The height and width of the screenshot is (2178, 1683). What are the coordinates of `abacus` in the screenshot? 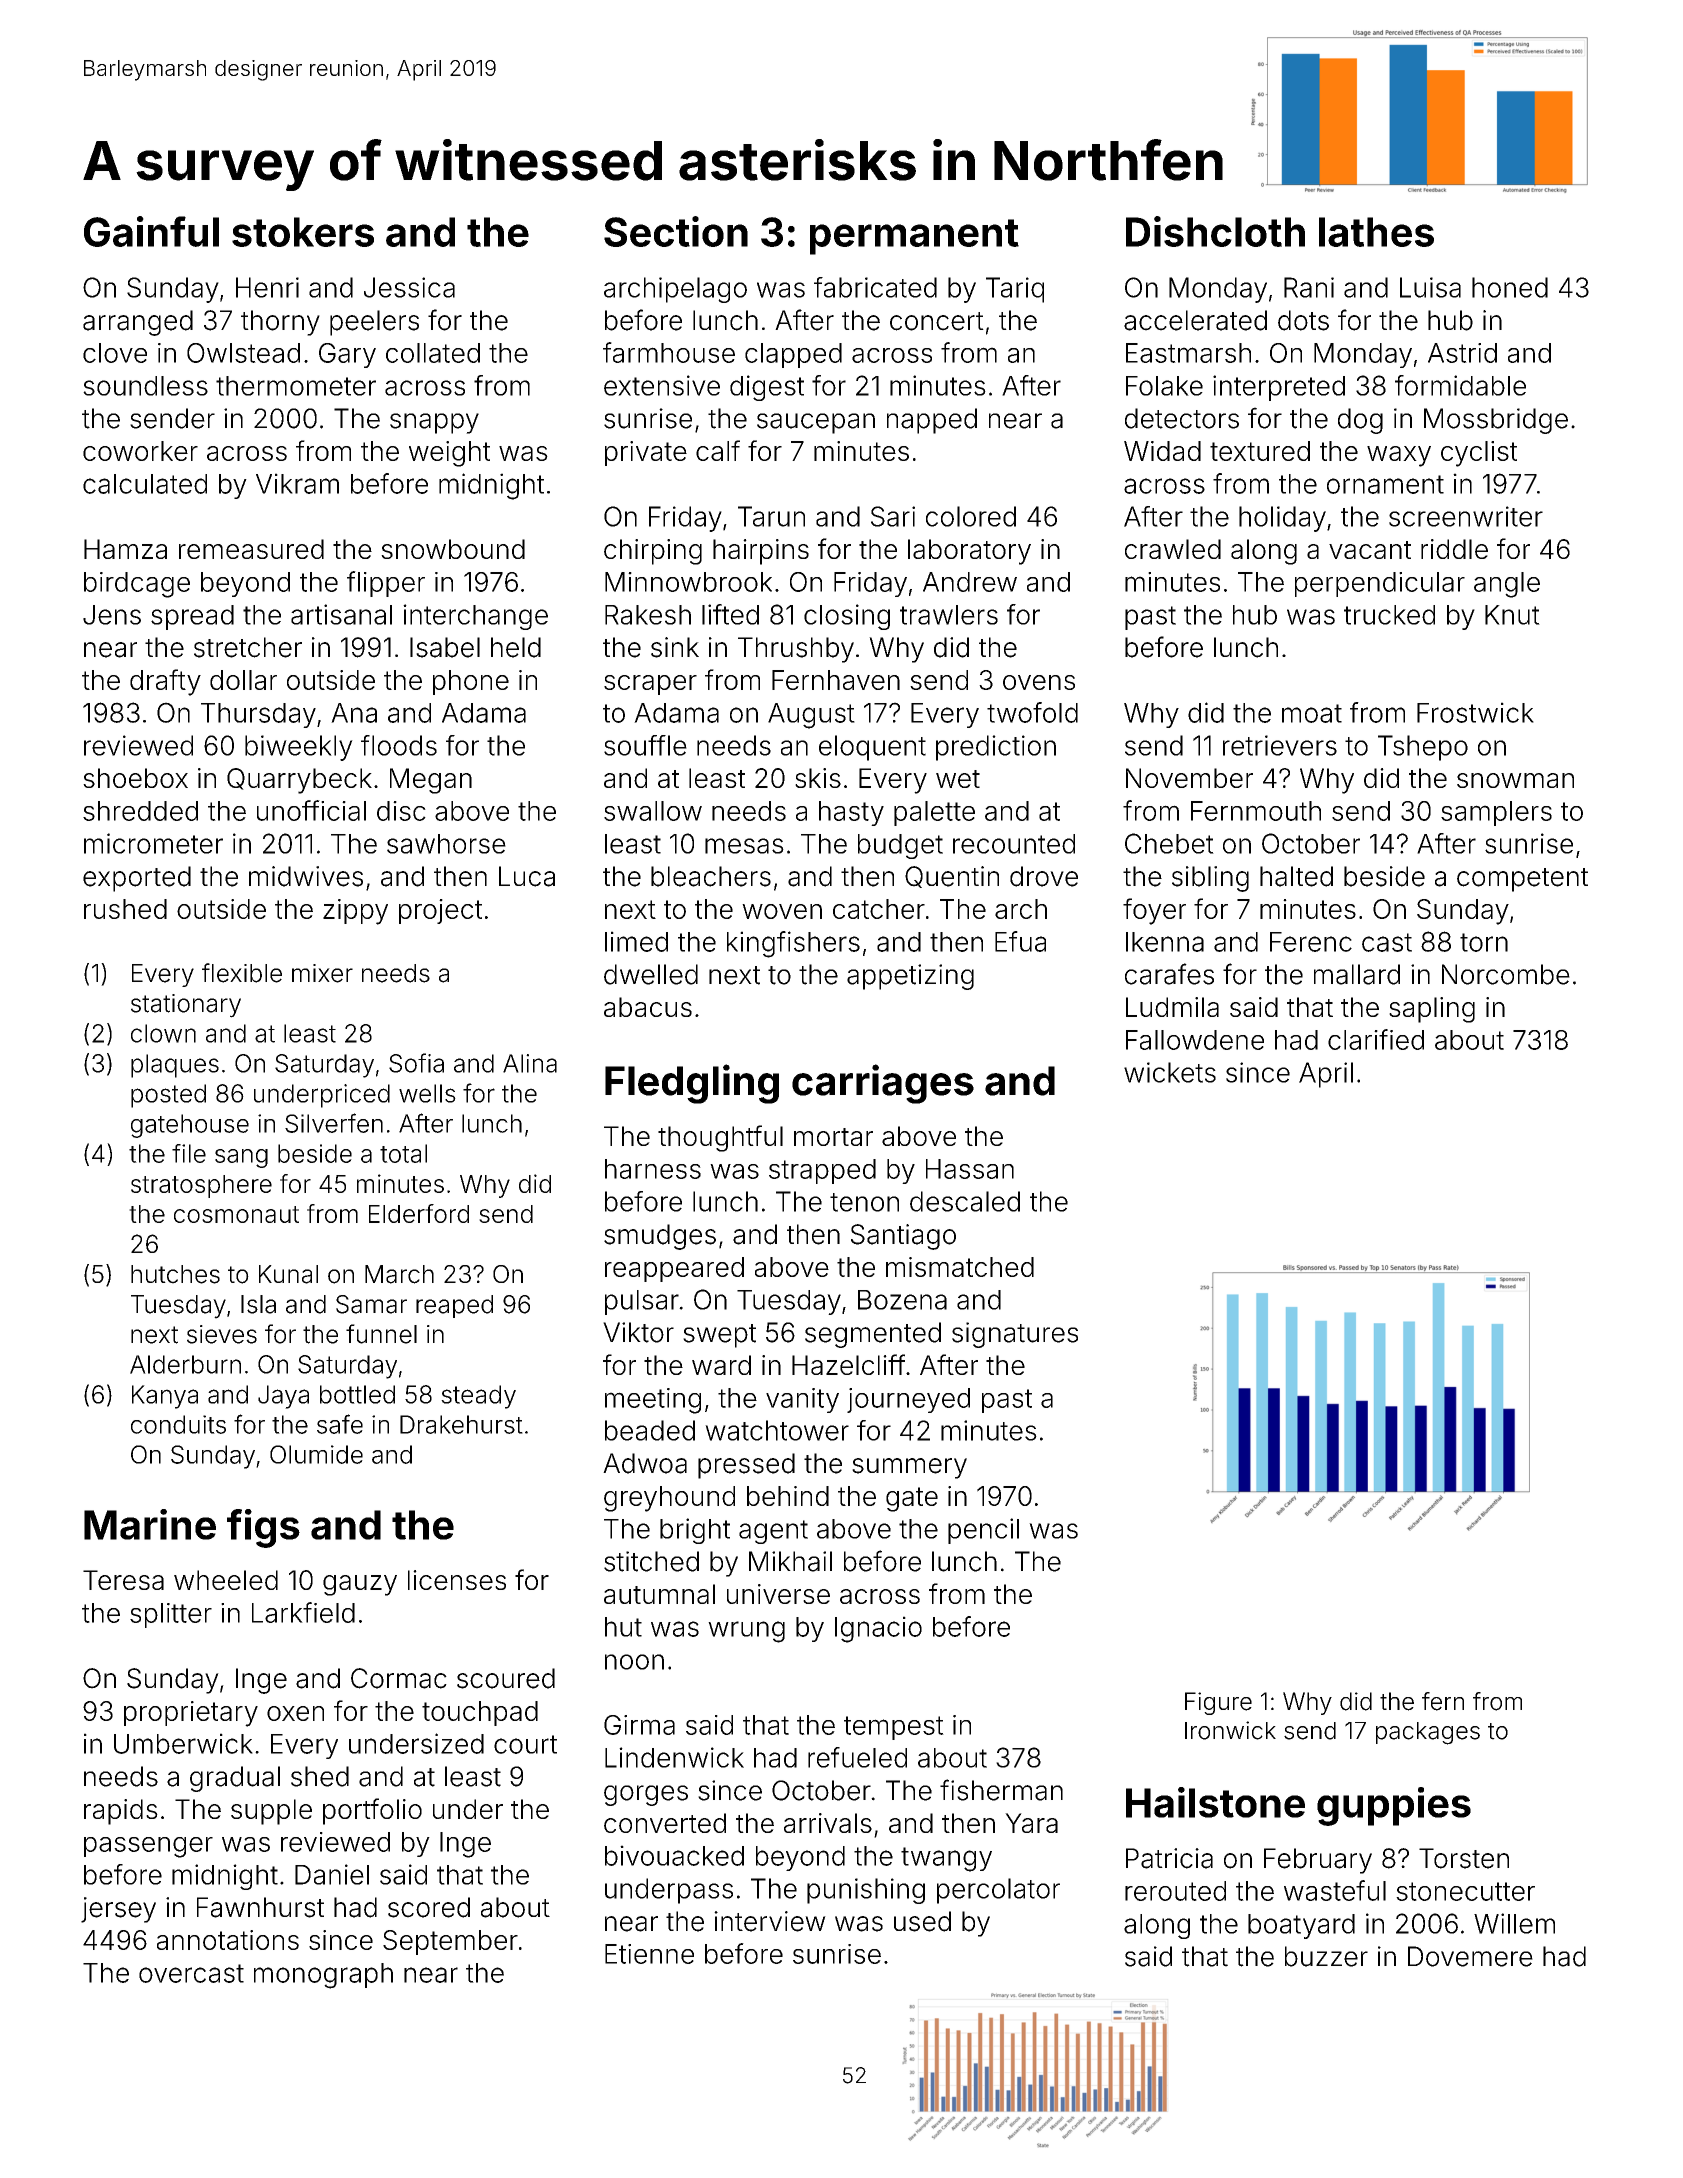 It's located at (648, 1007).
